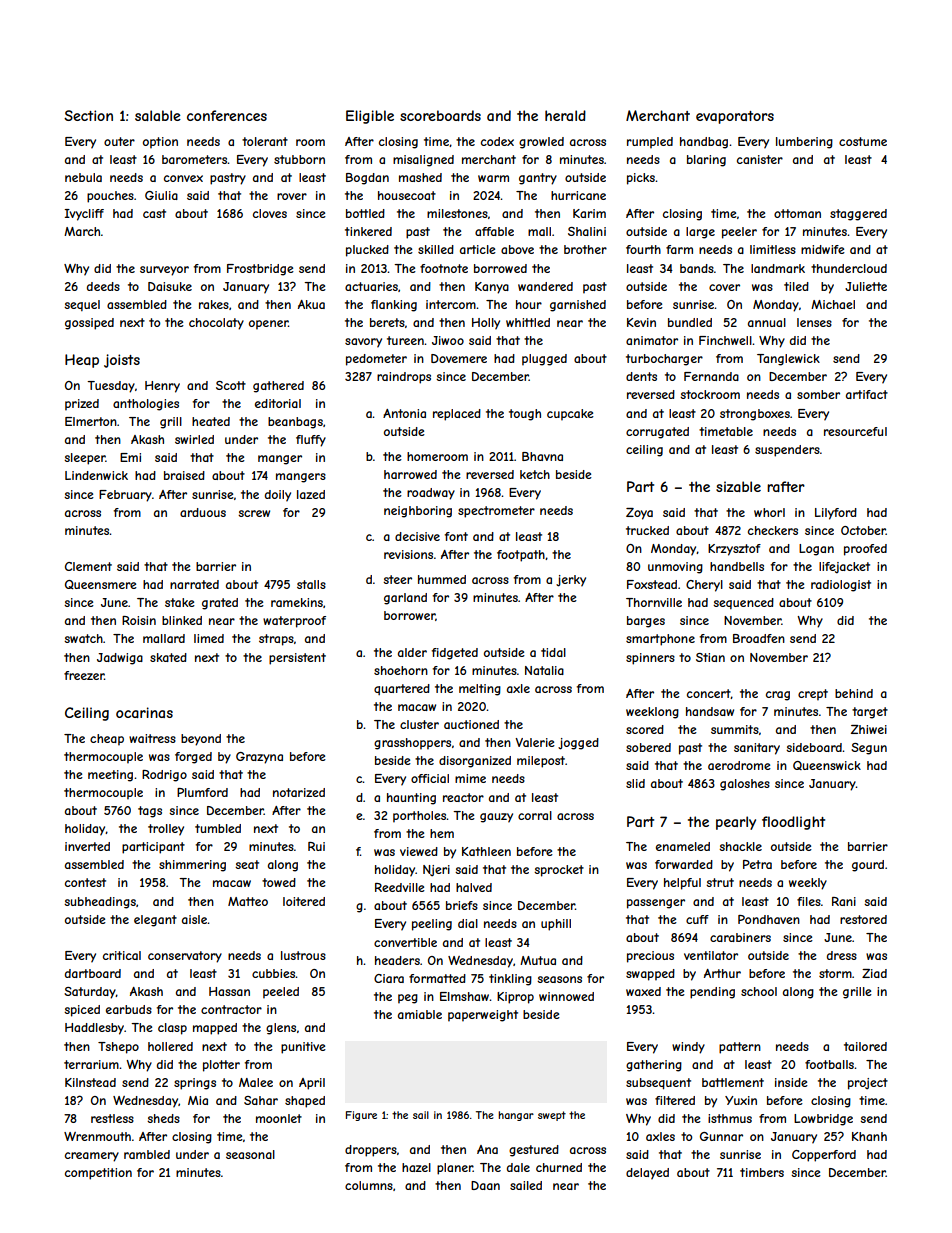 The width and height of the page is (952, 1233). Describe the element at coordinates (868, 866) in the page. I see `gourd` at that location.
